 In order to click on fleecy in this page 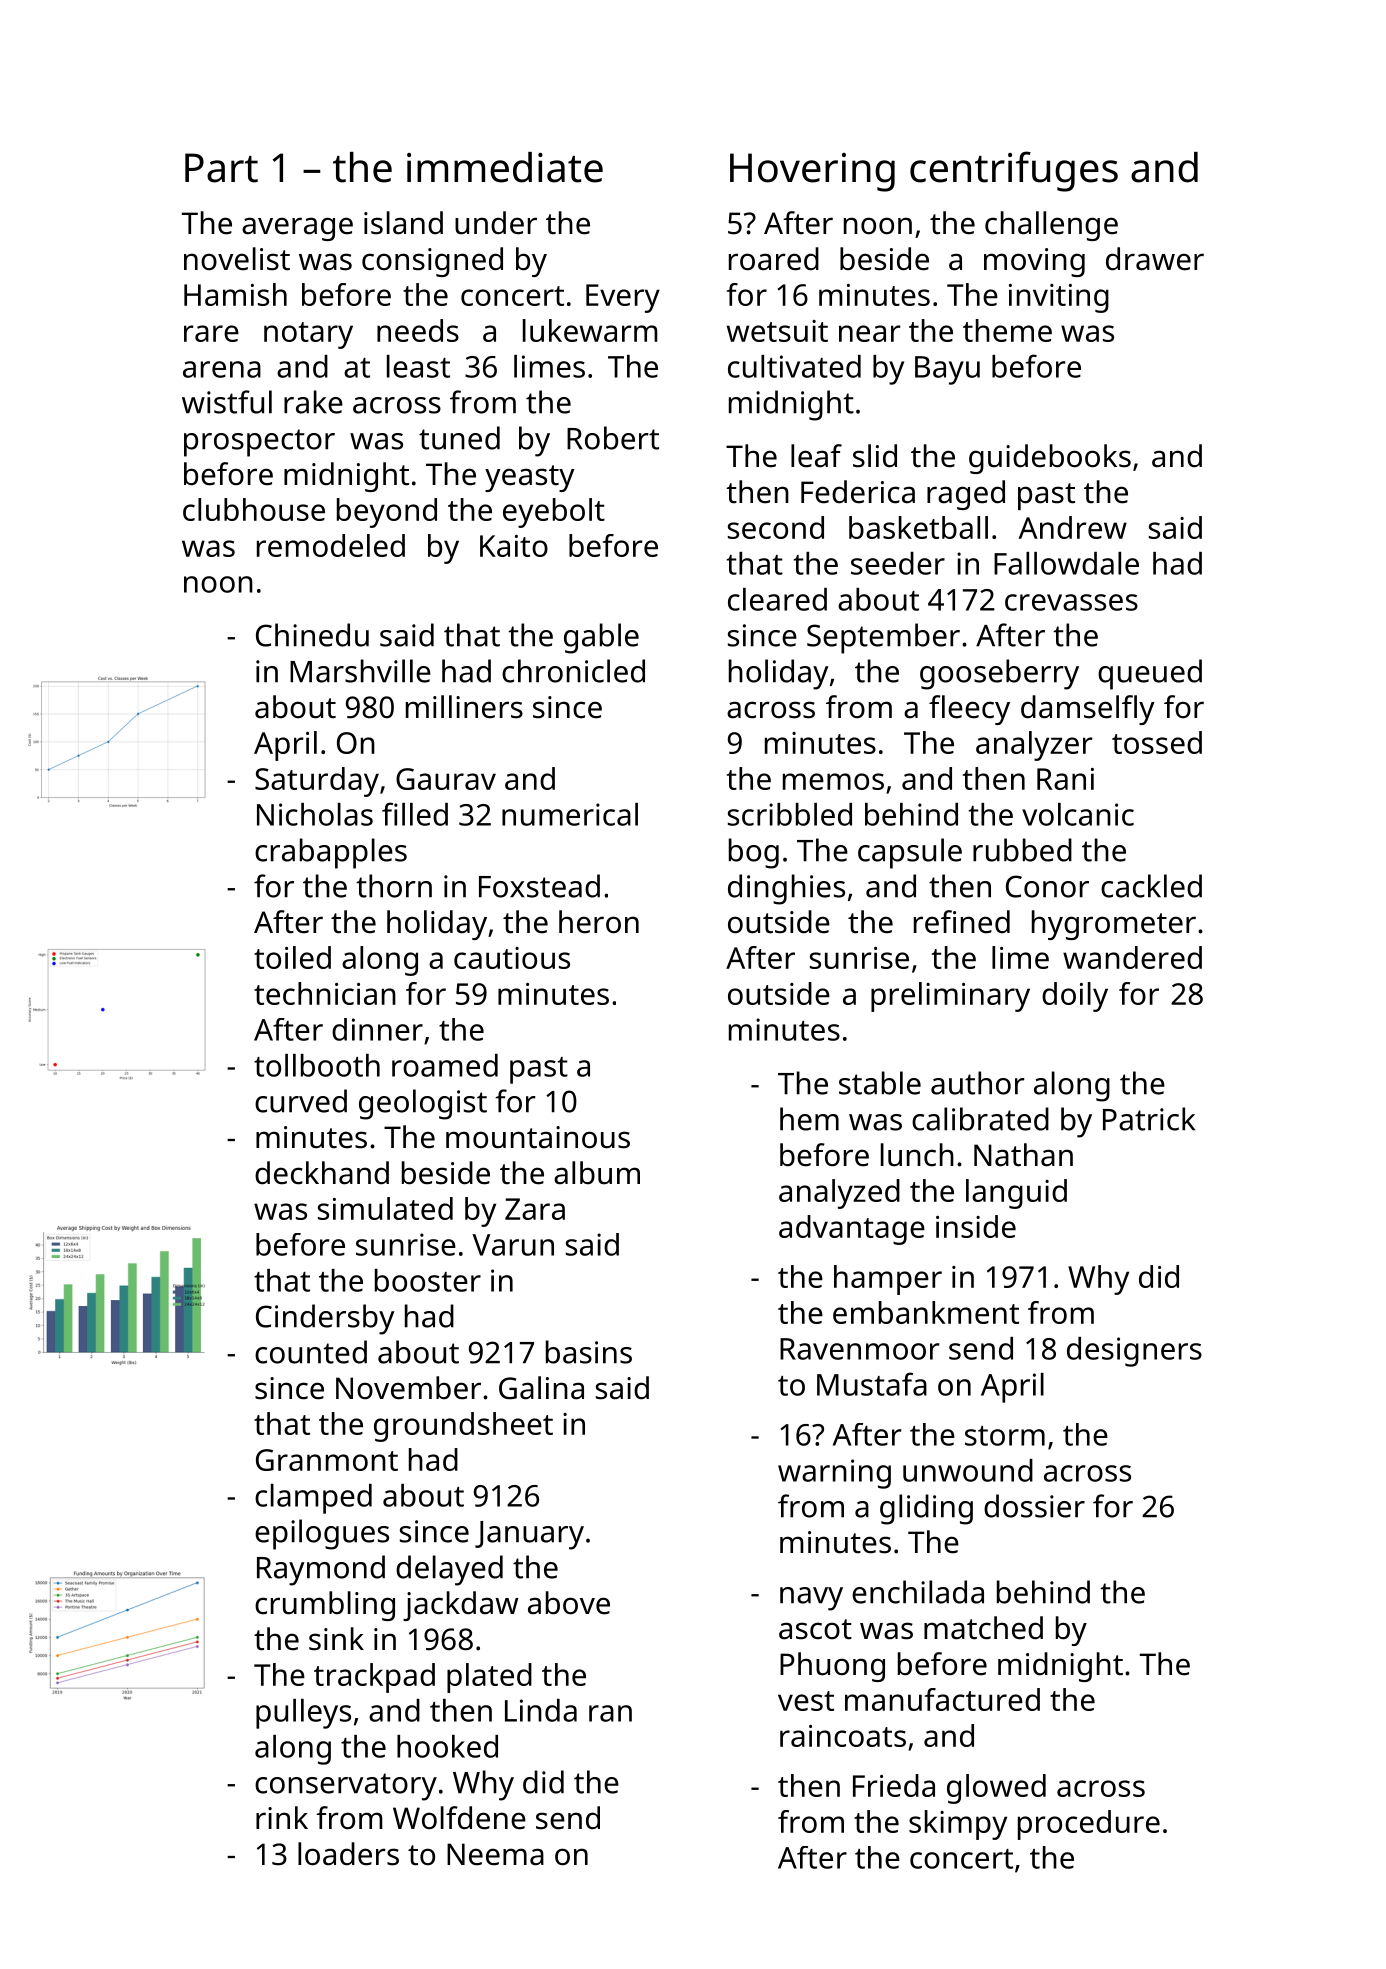, I will do `click(969, 710)`.
